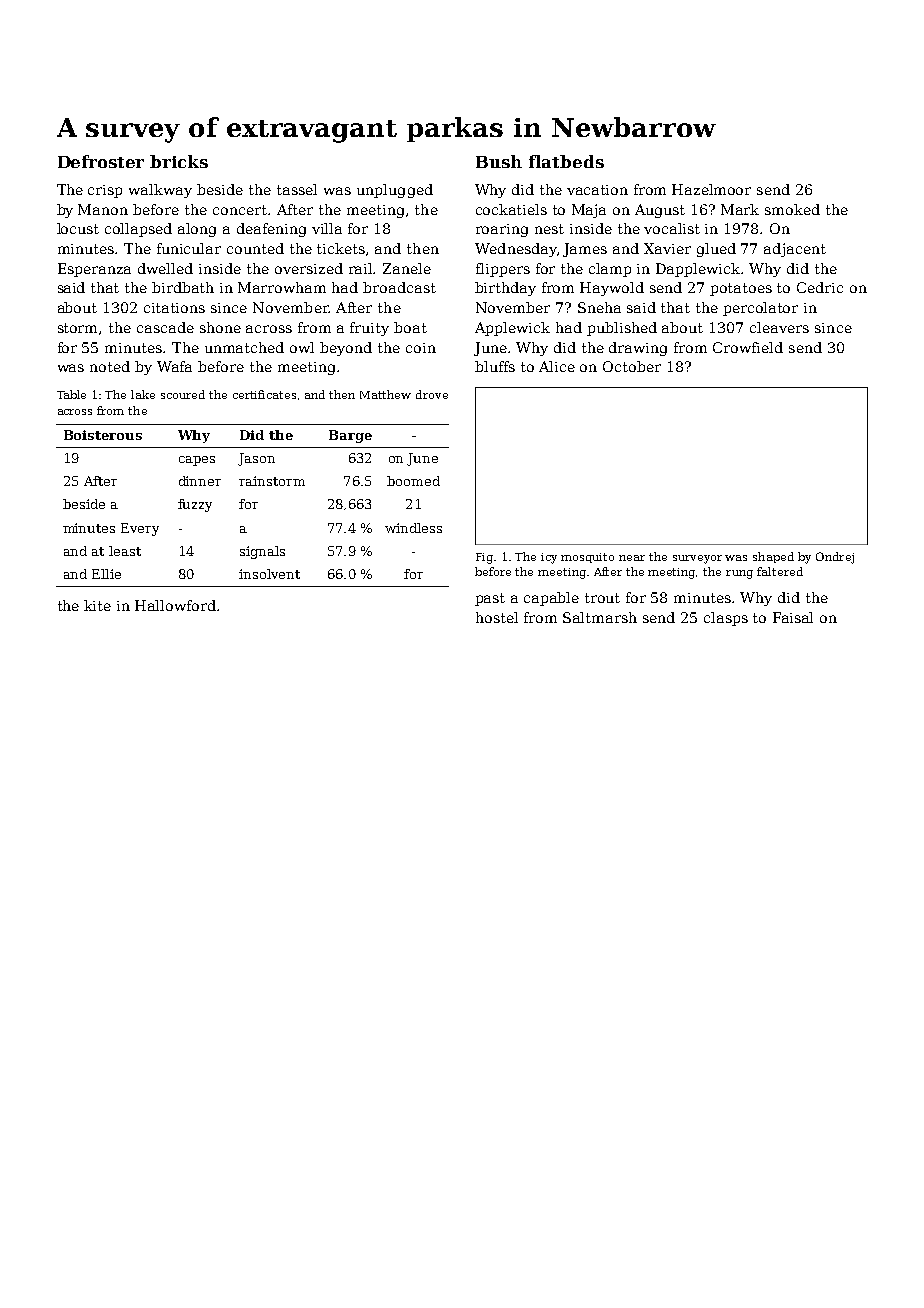  Describe the element at coordinates (413, 481) in the document. I see `boomed` at that location.
